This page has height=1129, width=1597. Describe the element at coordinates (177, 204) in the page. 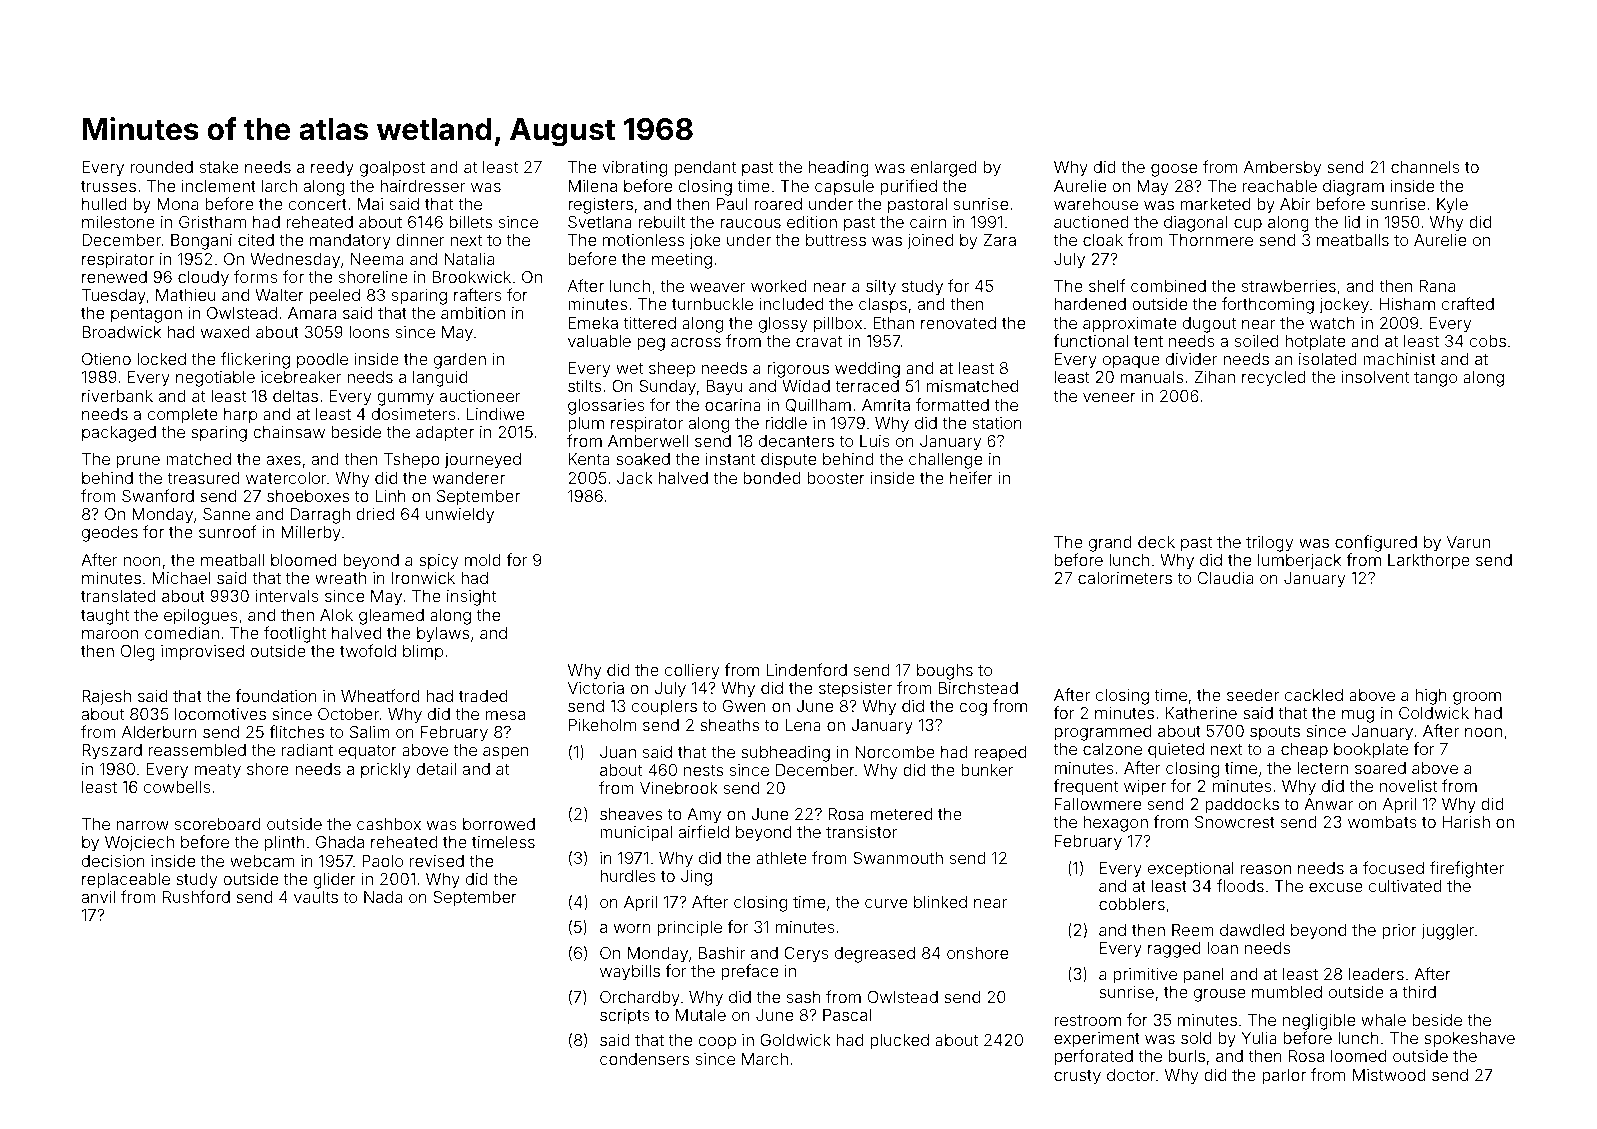

I see `Mona` at that location.
